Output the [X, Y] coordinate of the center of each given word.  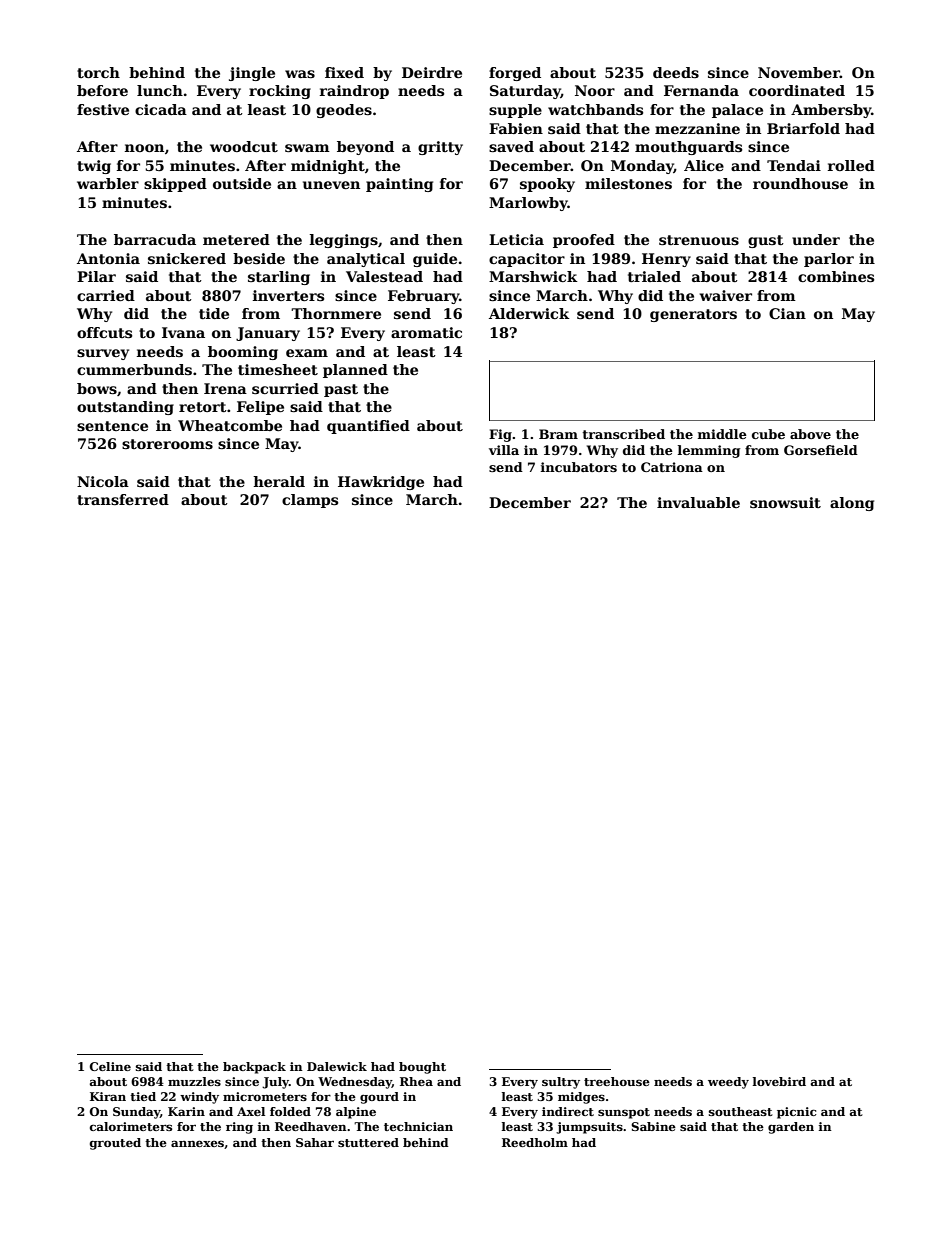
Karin [186, 1111]
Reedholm [535, 1142]
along [852, 504]
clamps [310, 501]
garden [791, 1128]
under [816, 239]
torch [98, 72]
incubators [579, 467]
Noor [595, 90]
